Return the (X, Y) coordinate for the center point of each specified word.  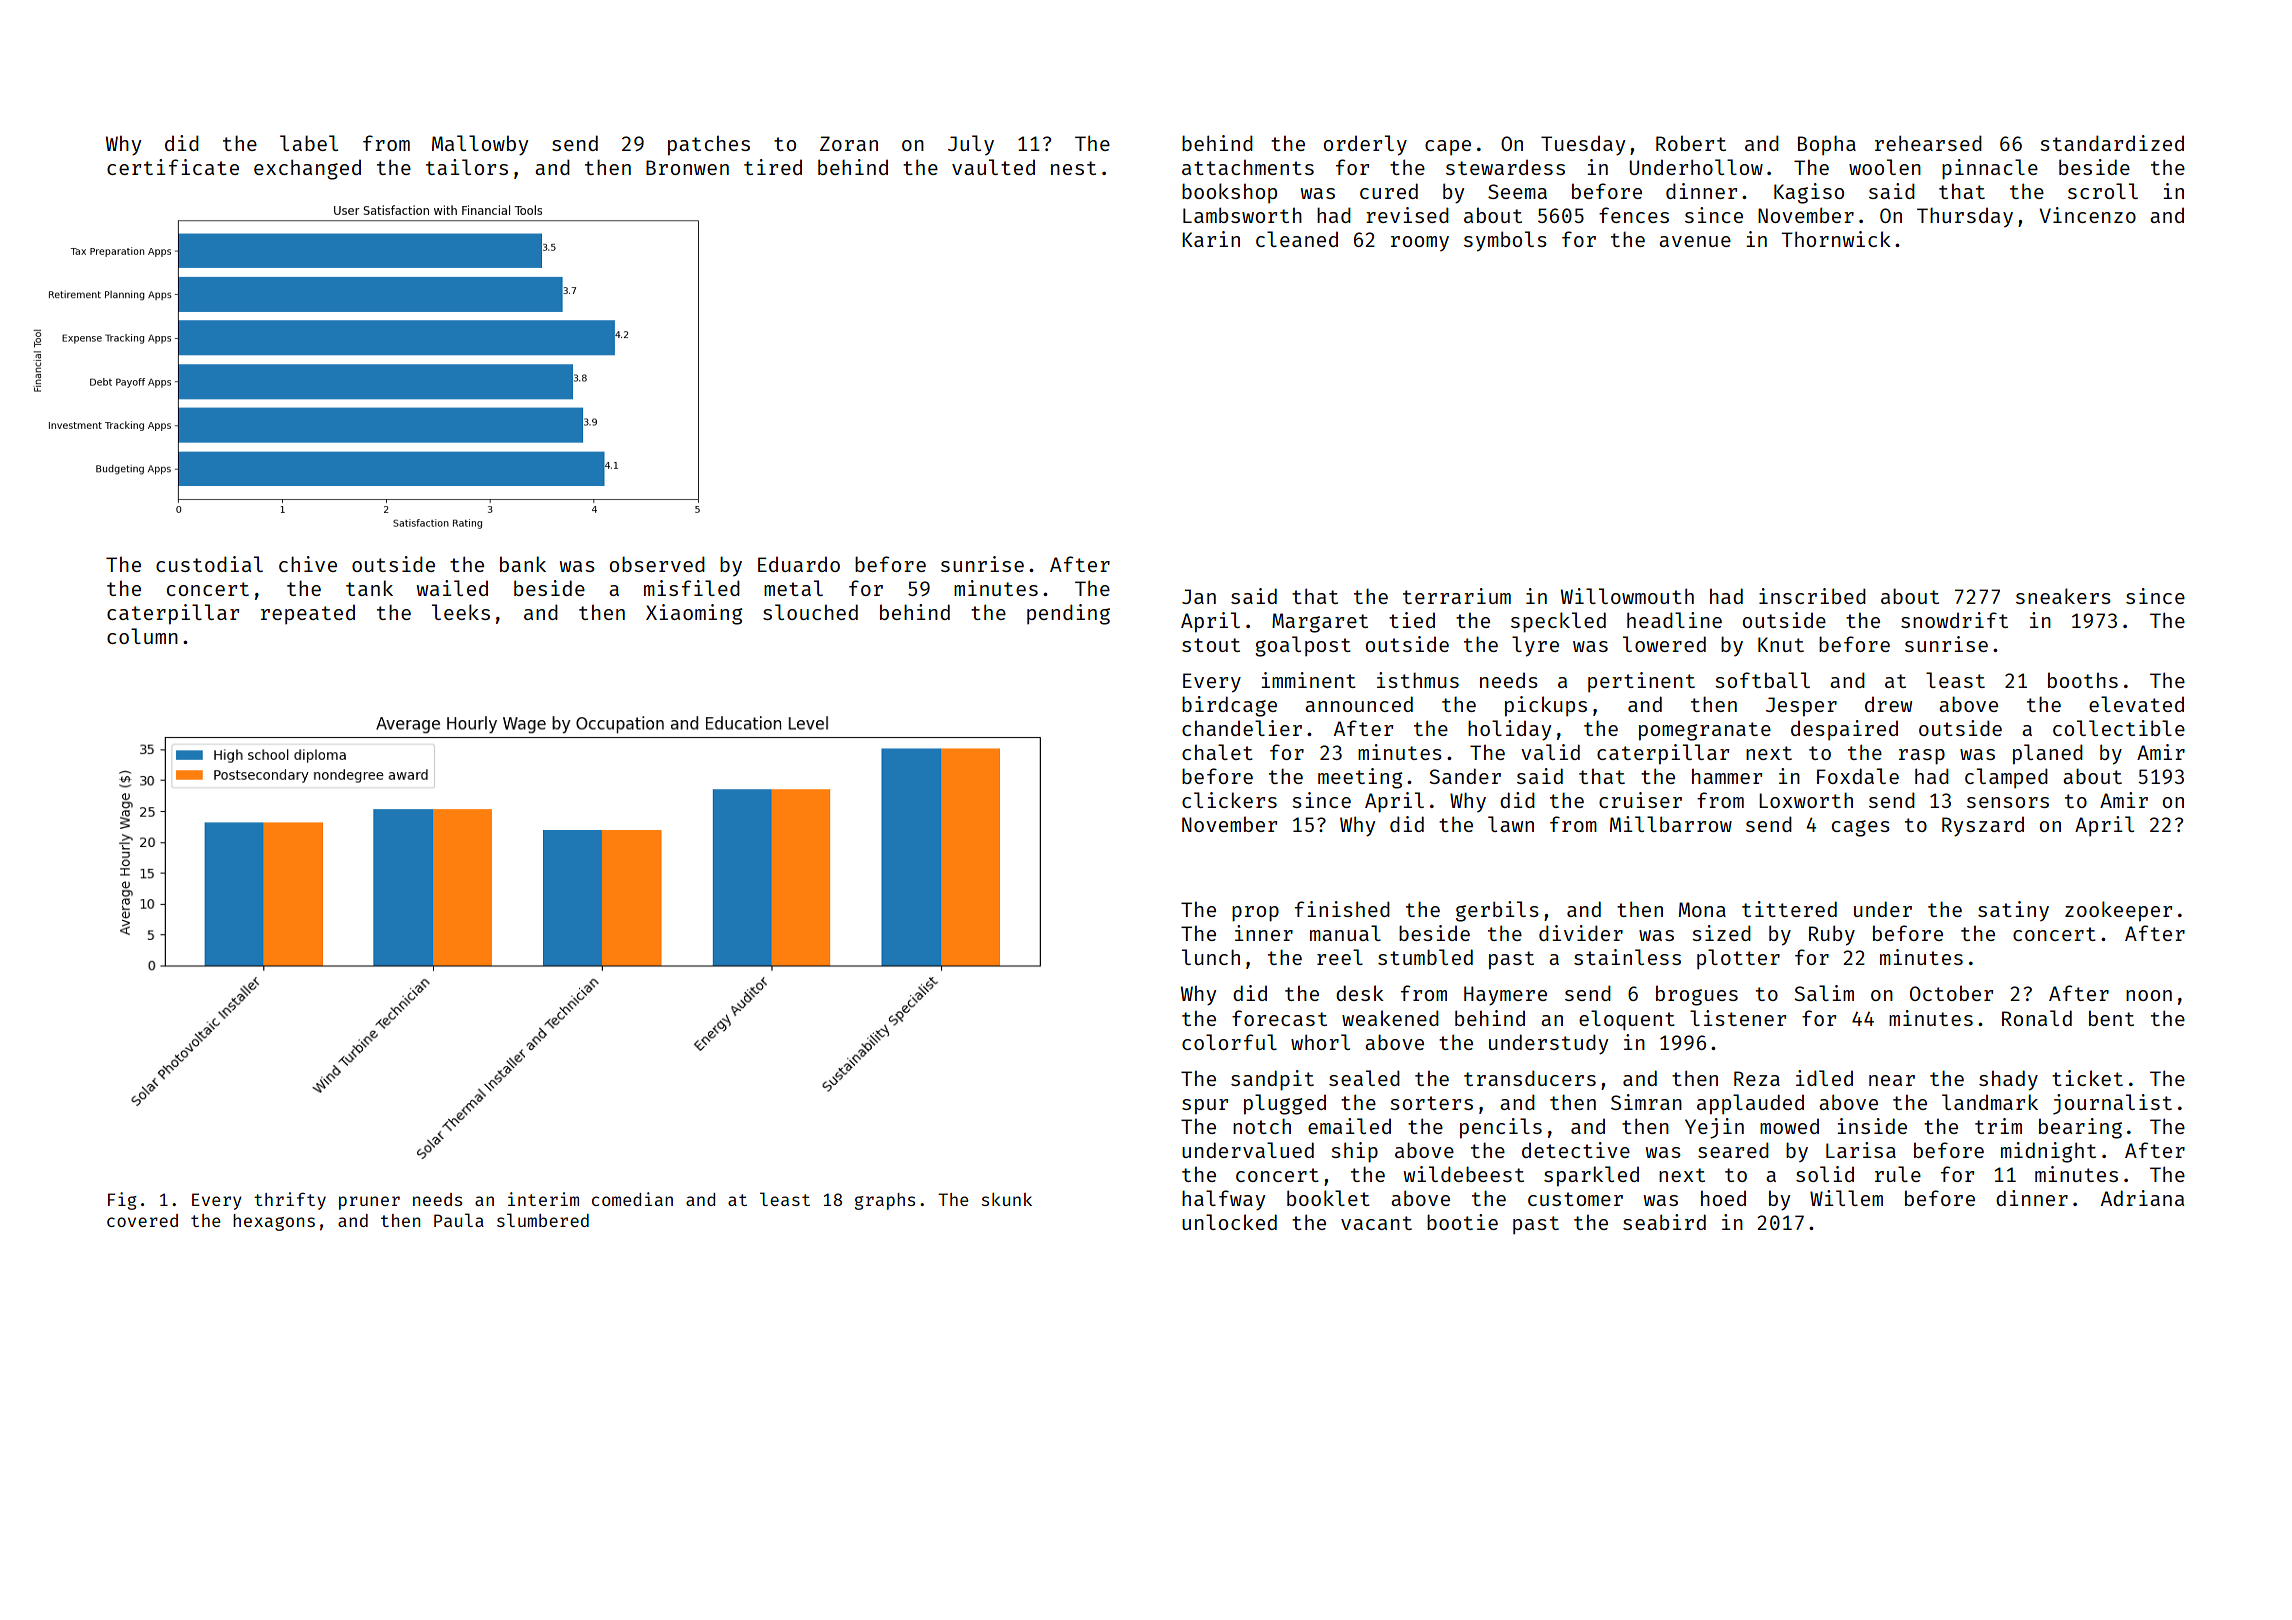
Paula (459, 1220)
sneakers (2063, 596)
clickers (1229, 800)
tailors (467, 167)
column (142, 636)
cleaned (1297, 239)
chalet (1217, 752)
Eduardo (799, 564)
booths (2083, 680)
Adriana (2142, 1198)
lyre (1535, 646)
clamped (2006, 778)
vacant (1376, 1223)
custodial (209, 564)
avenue (1695, 241)
